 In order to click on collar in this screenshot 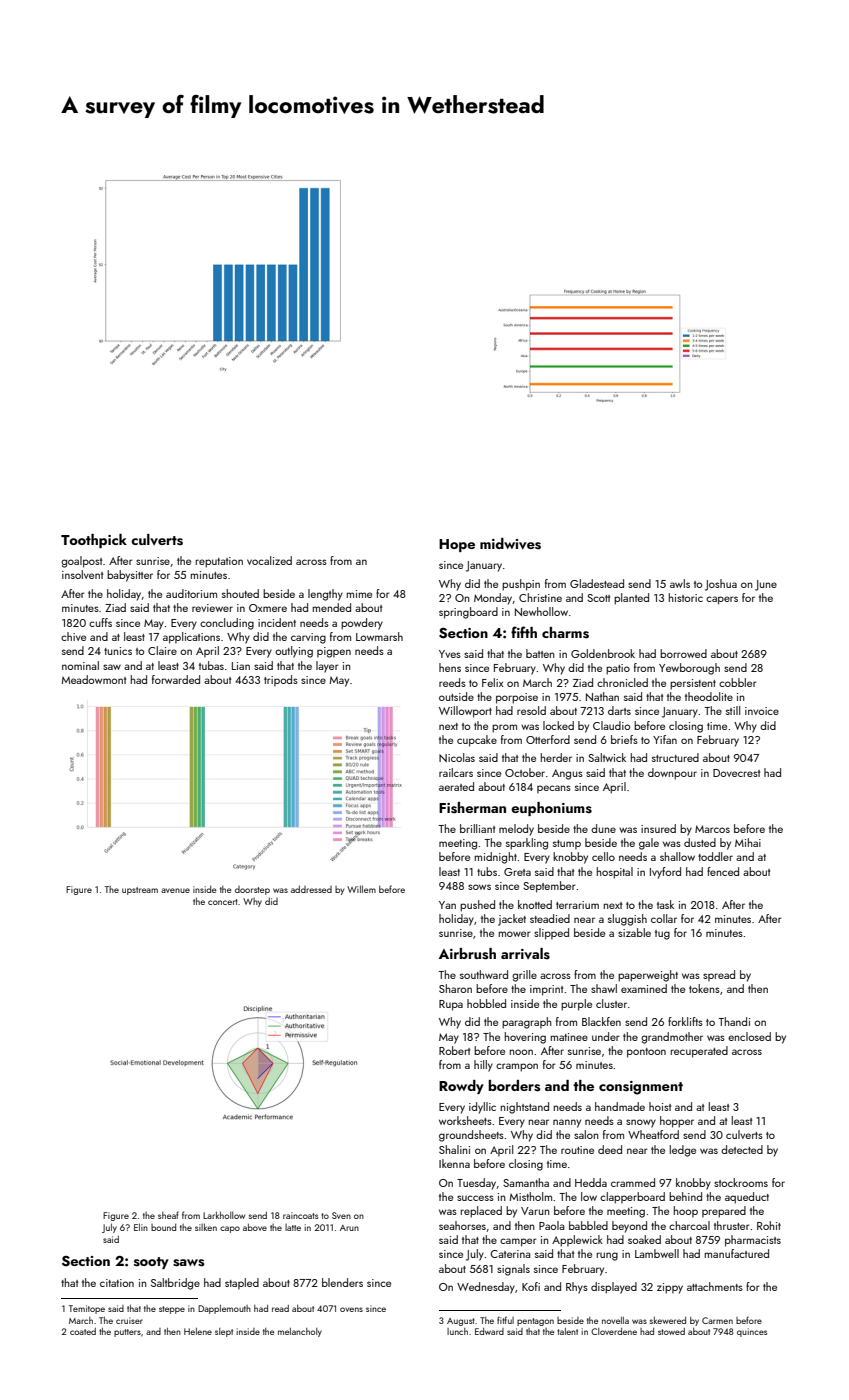, I will do `click(664, 918)`.
